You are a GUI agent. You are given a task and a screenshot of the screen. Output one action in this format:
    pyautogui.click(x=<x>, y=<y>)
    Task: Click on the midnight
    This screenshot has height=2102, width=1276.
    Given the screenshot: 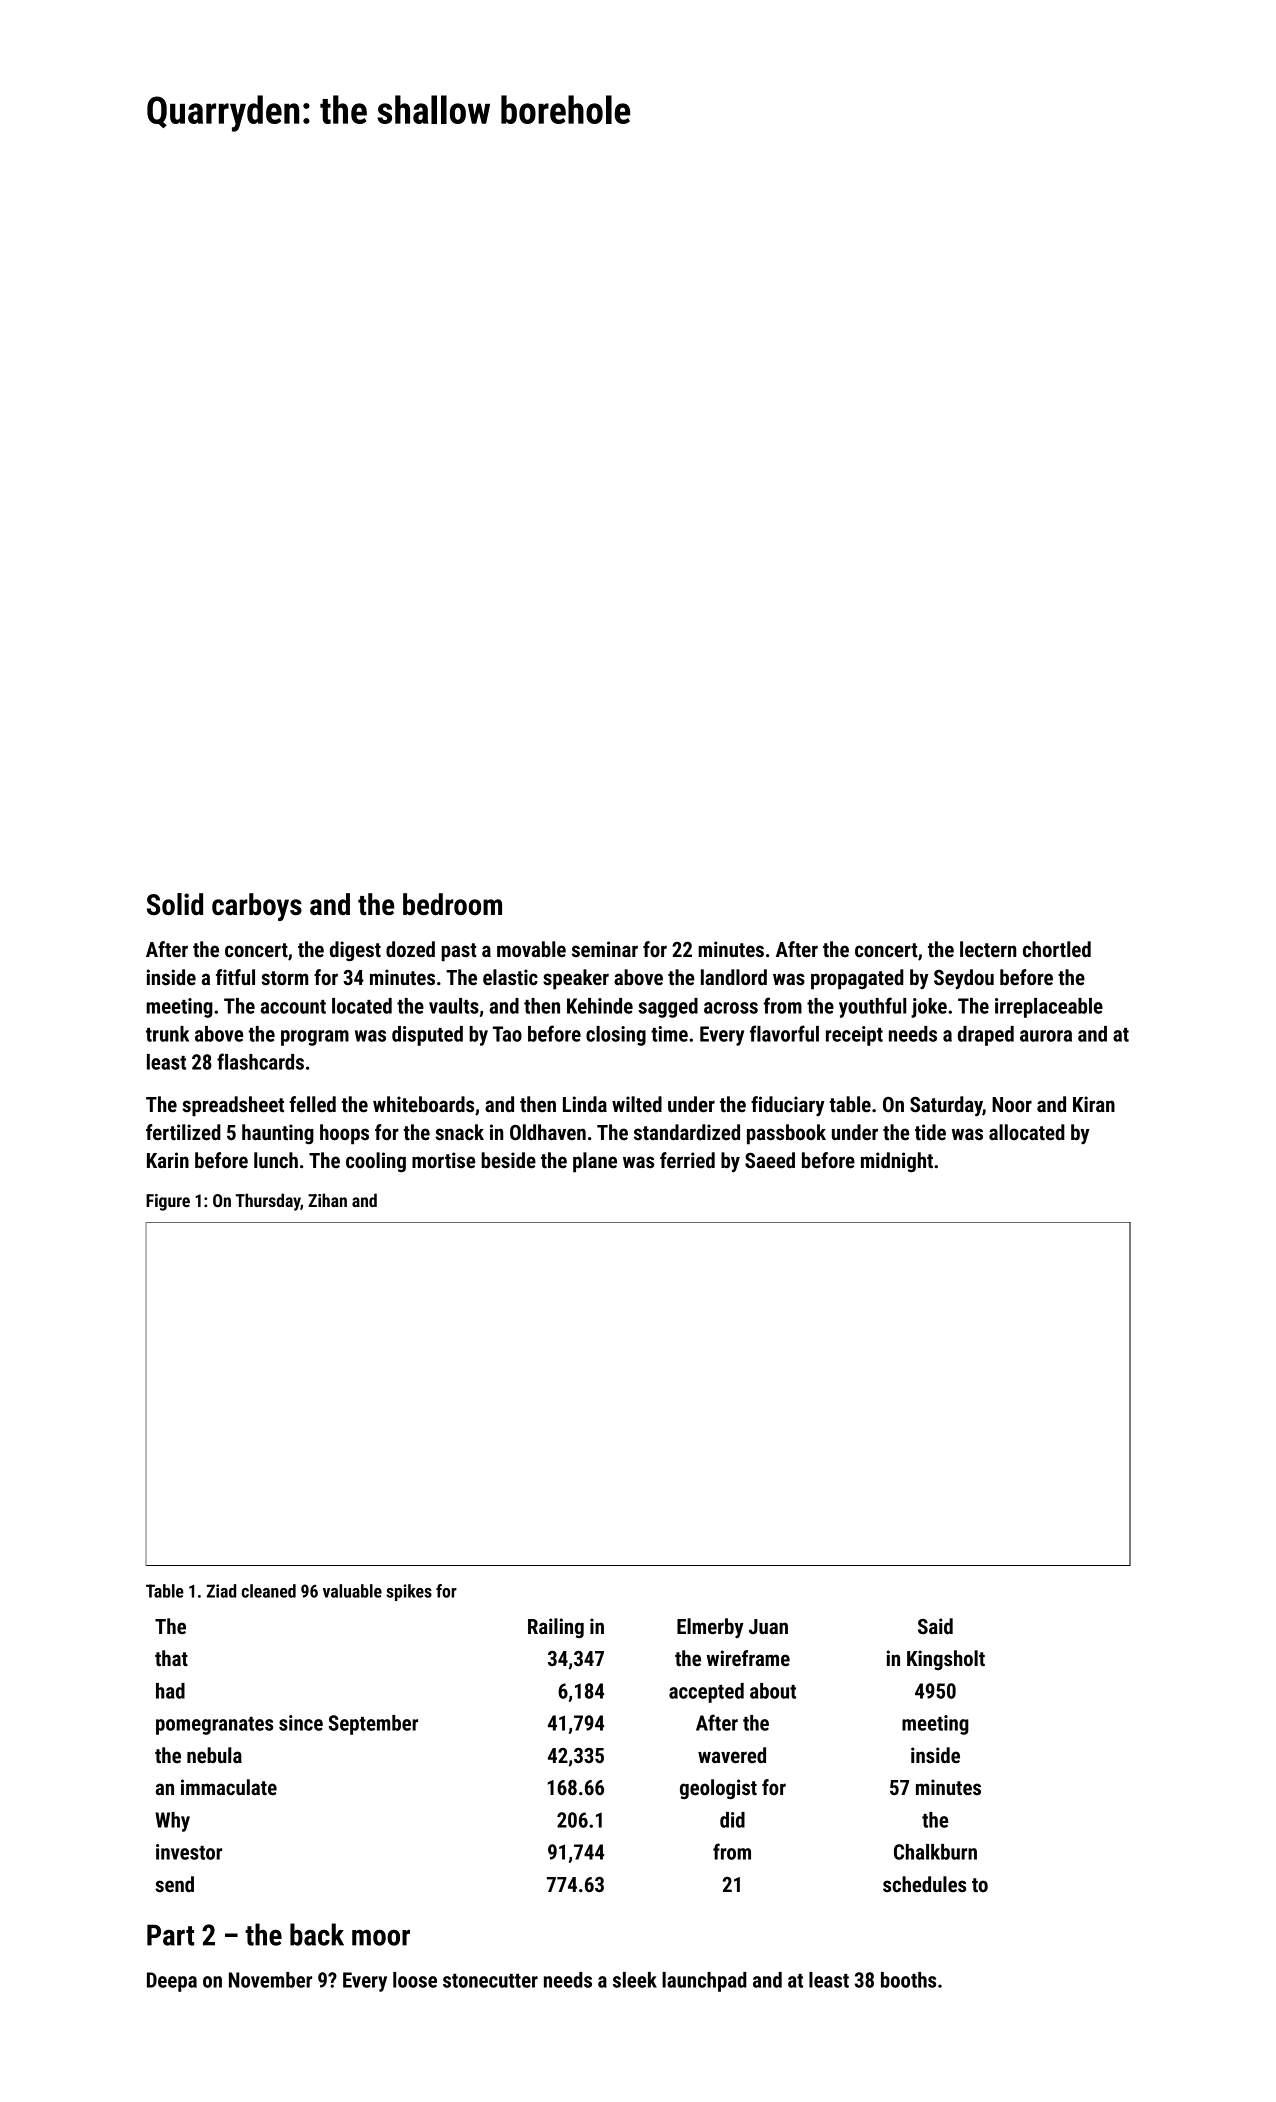 What is the action you would take?
    pyautogui.click(x=897, y=1162)
